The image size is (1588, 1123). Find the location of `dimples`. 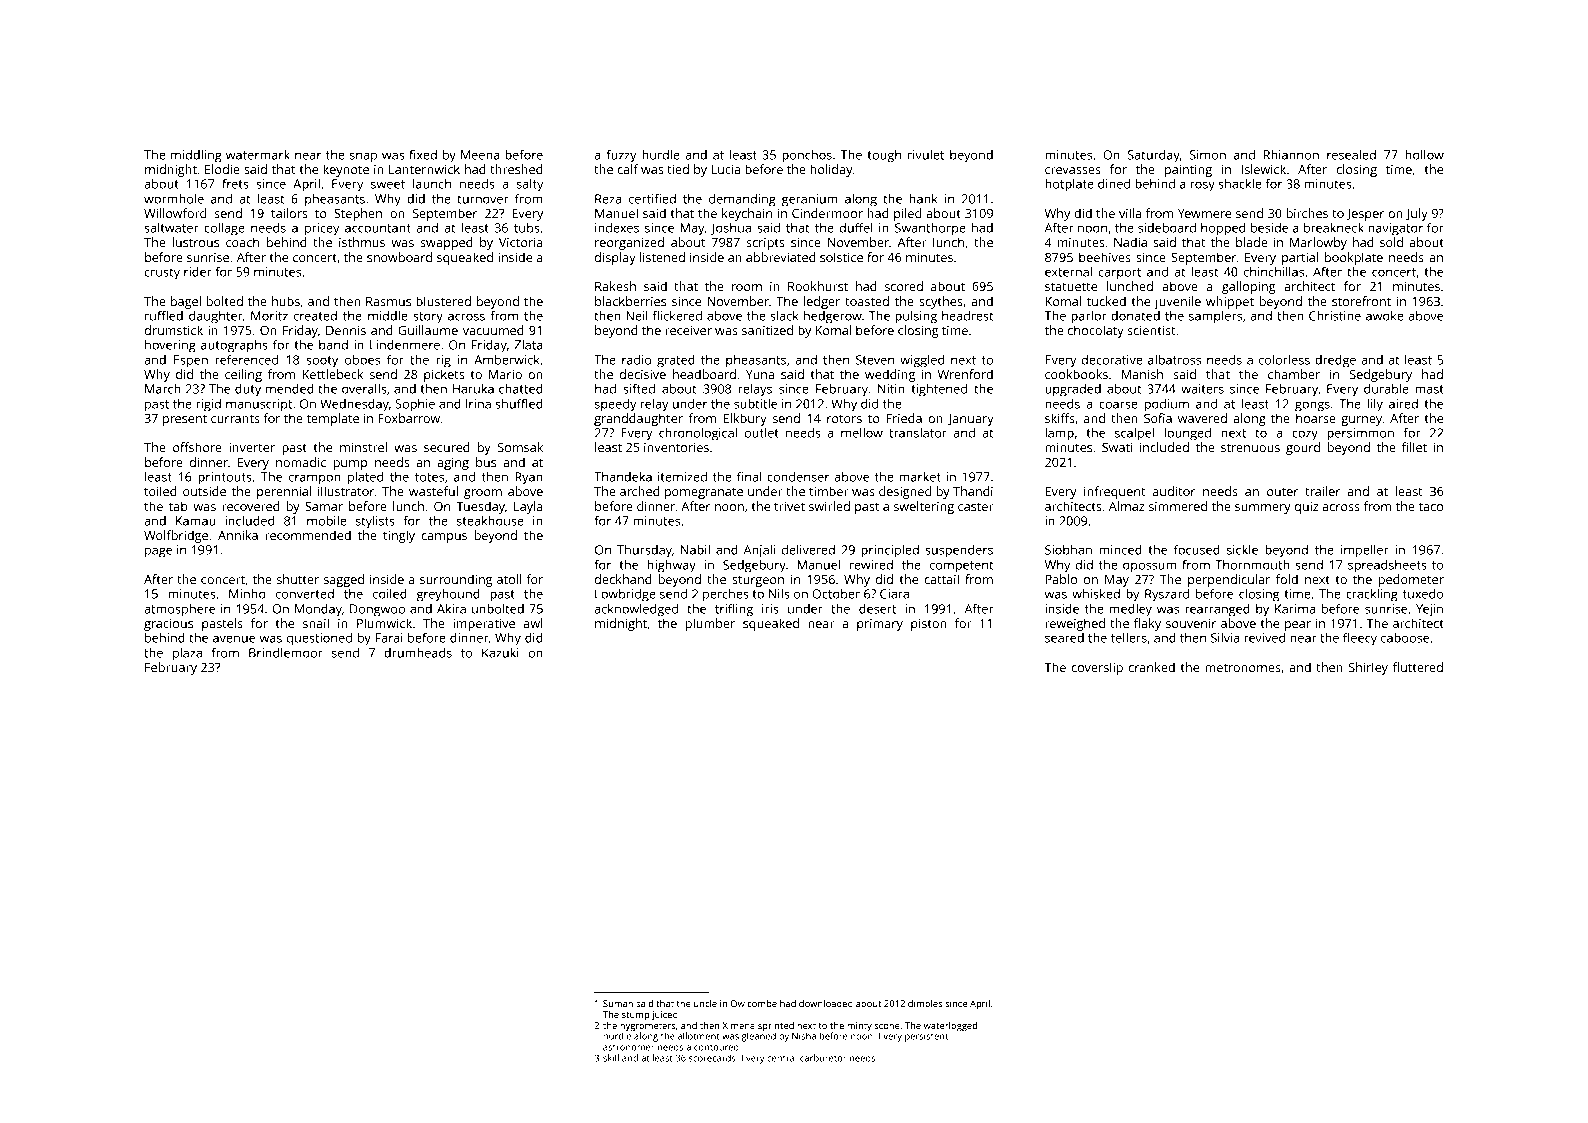

dimples is located at coordinates (925, 1004).
